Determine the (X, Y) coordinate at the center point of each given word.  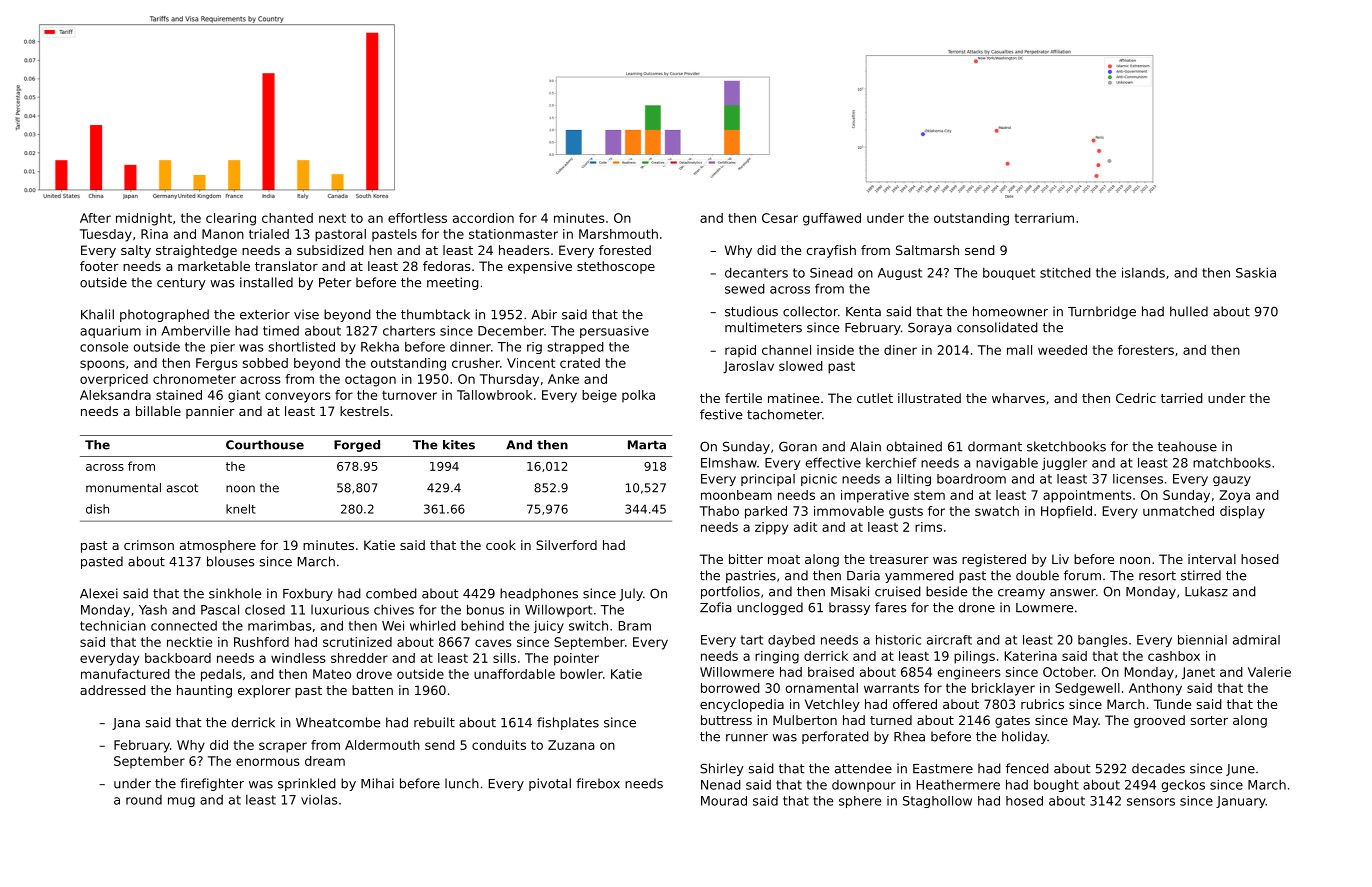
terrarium (1044, 218)
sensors (1151, 802)
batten (372, 690)
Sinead (831, 272)
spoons (102, 365)
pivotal (550, 784)
